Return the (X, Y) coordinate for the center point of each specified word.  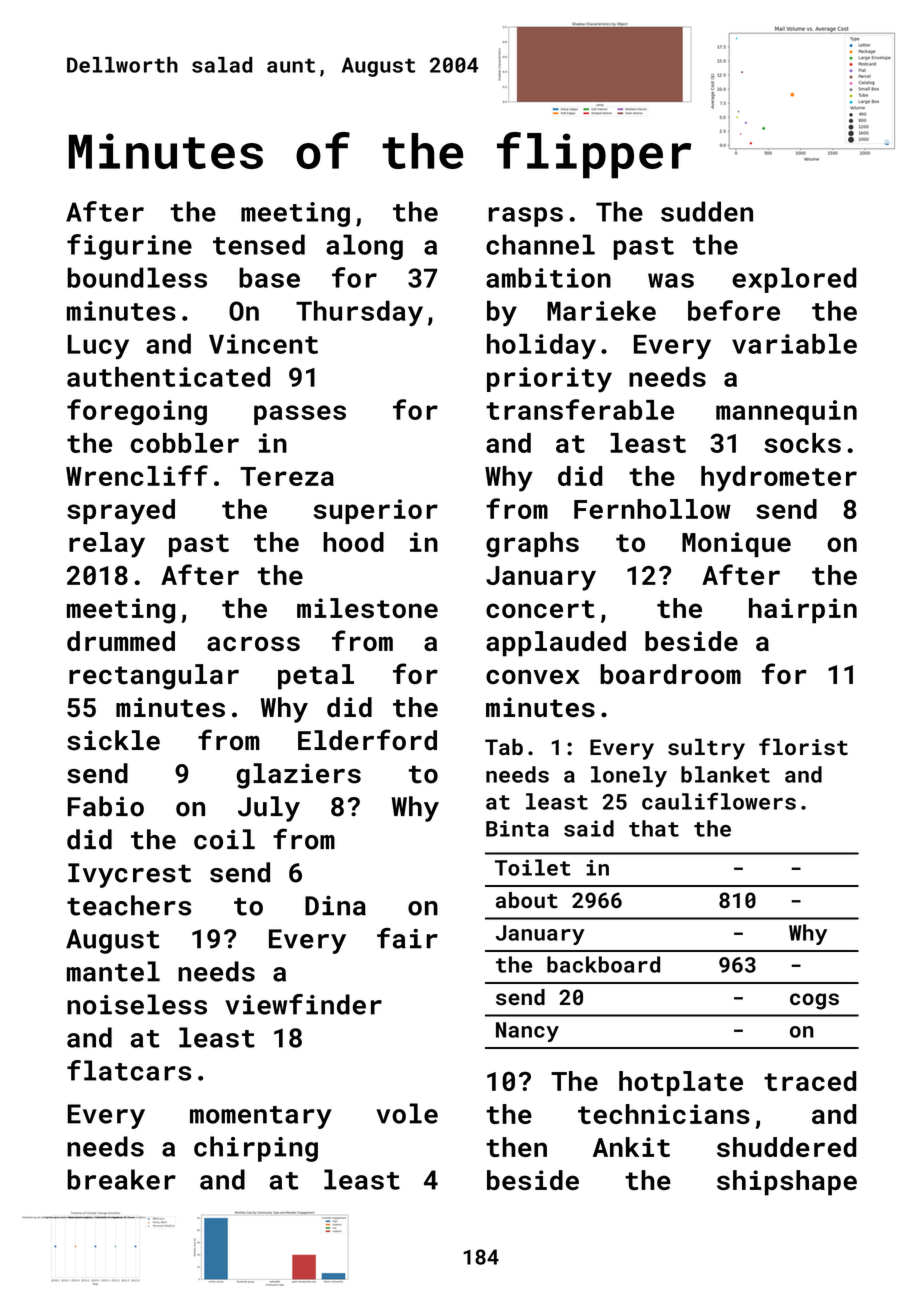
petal (316, 677)
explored (794, 280)
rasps (525, 217)
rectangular (154, 677)
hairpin (803, 611)
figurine (129, 247)
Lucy (98, 347)
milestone (367, 608)
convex (533, 676)
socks (802, 443)
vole (407, 1113)
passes (300, 415)
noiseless (137, 1004)
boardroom (670, 674)
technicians (664, 1114)
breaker (121, 1179)
